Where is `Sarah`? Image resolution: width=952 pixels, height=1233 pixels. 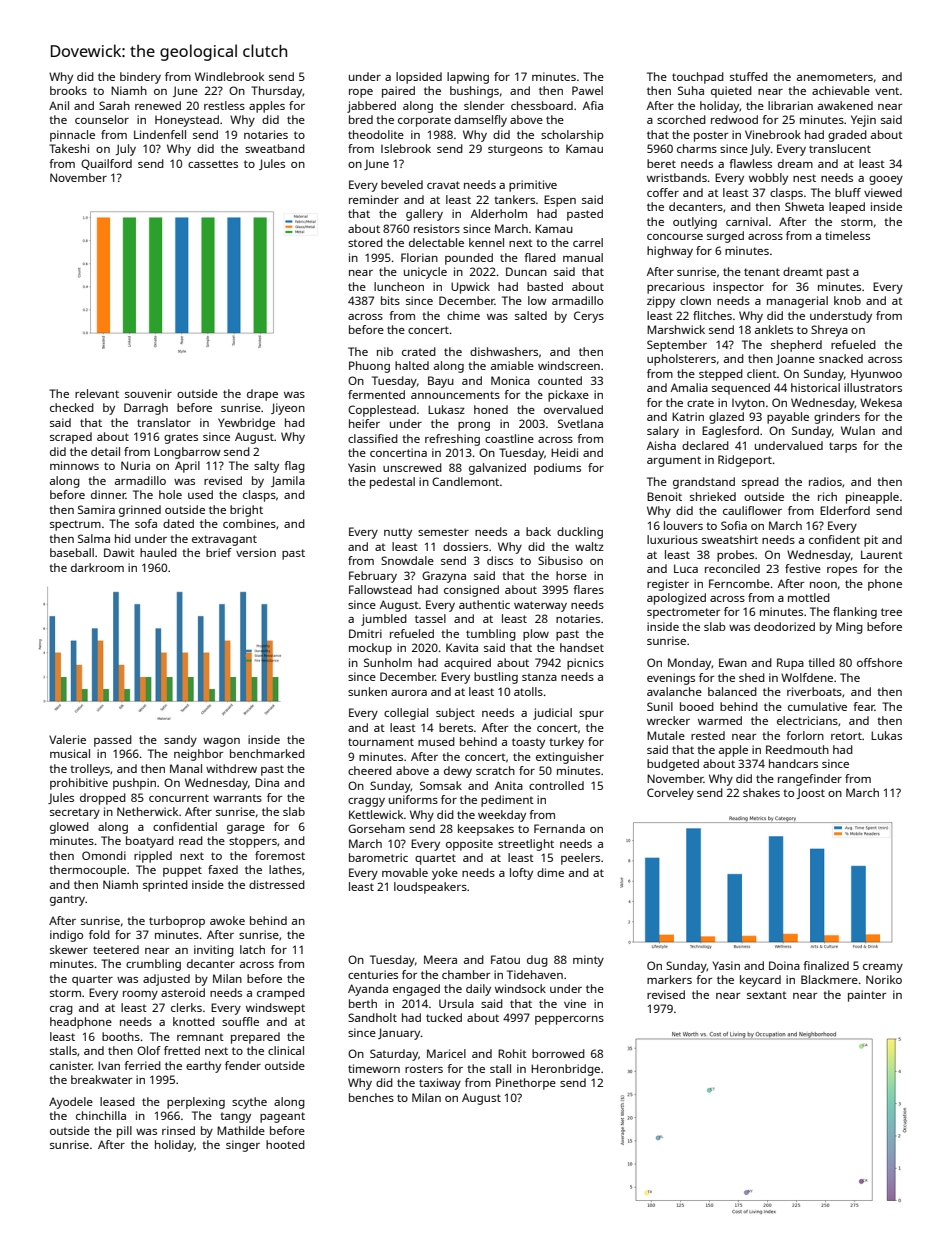
Sarah is located at coordinates (114, 105).
